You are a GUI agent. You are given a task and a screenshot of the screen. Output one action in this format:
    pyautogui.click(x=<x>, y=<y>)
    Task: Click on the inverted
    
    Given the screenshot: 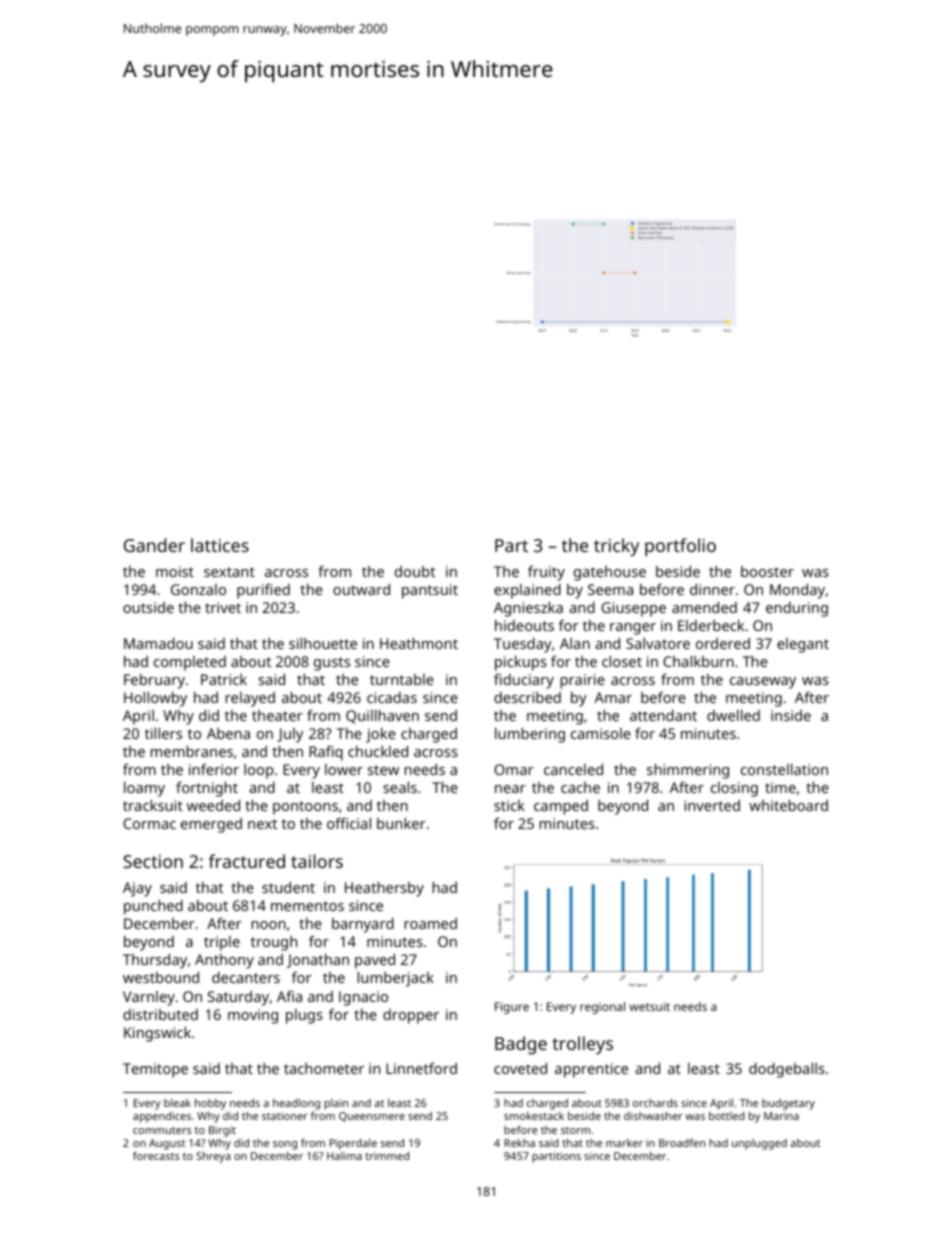 What is the action you would take?
    pyautogui.click(x=712, y=805)
